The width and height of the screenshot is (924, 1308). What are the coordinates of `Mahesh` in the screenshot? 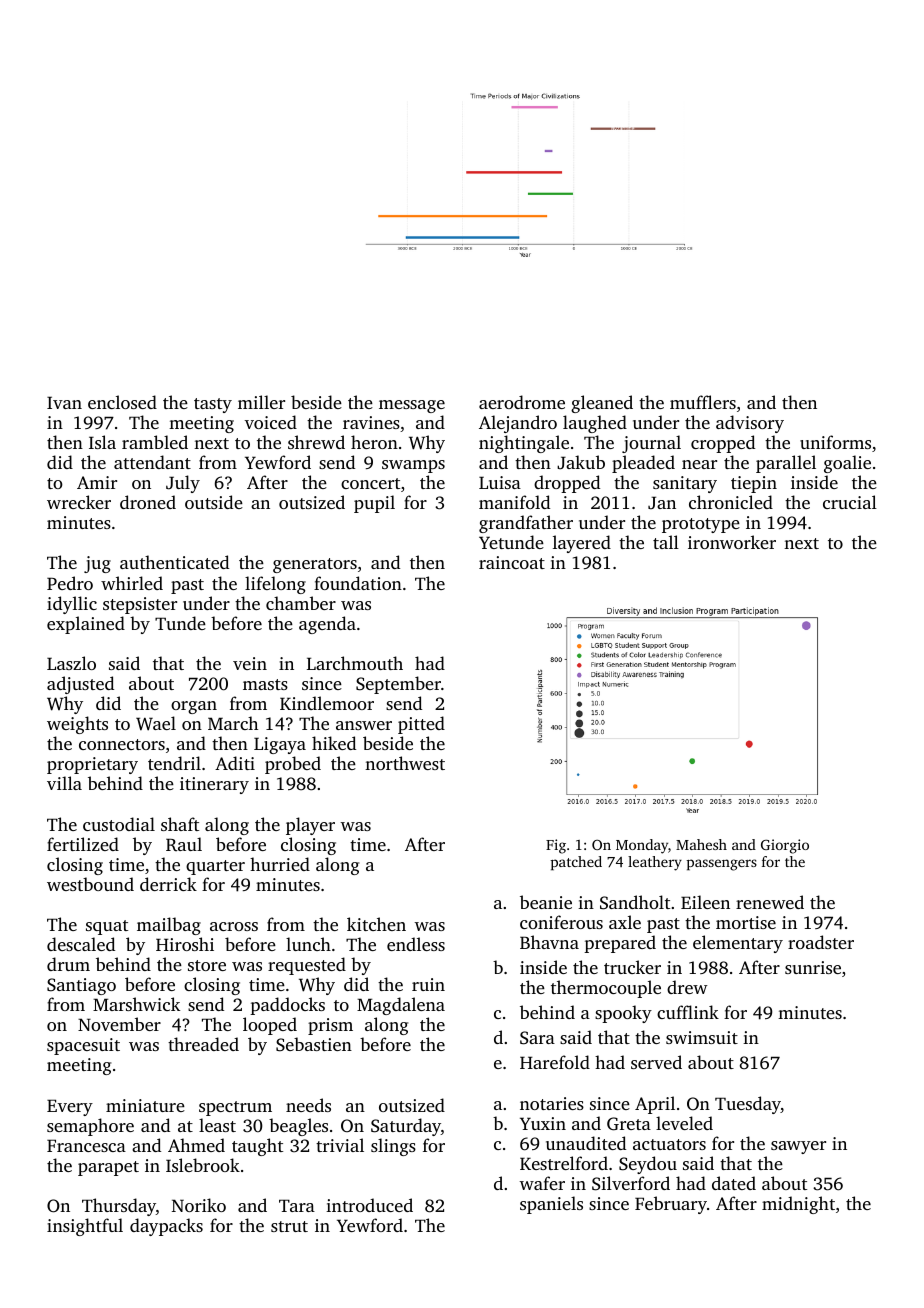 It's located at (701, 844).
